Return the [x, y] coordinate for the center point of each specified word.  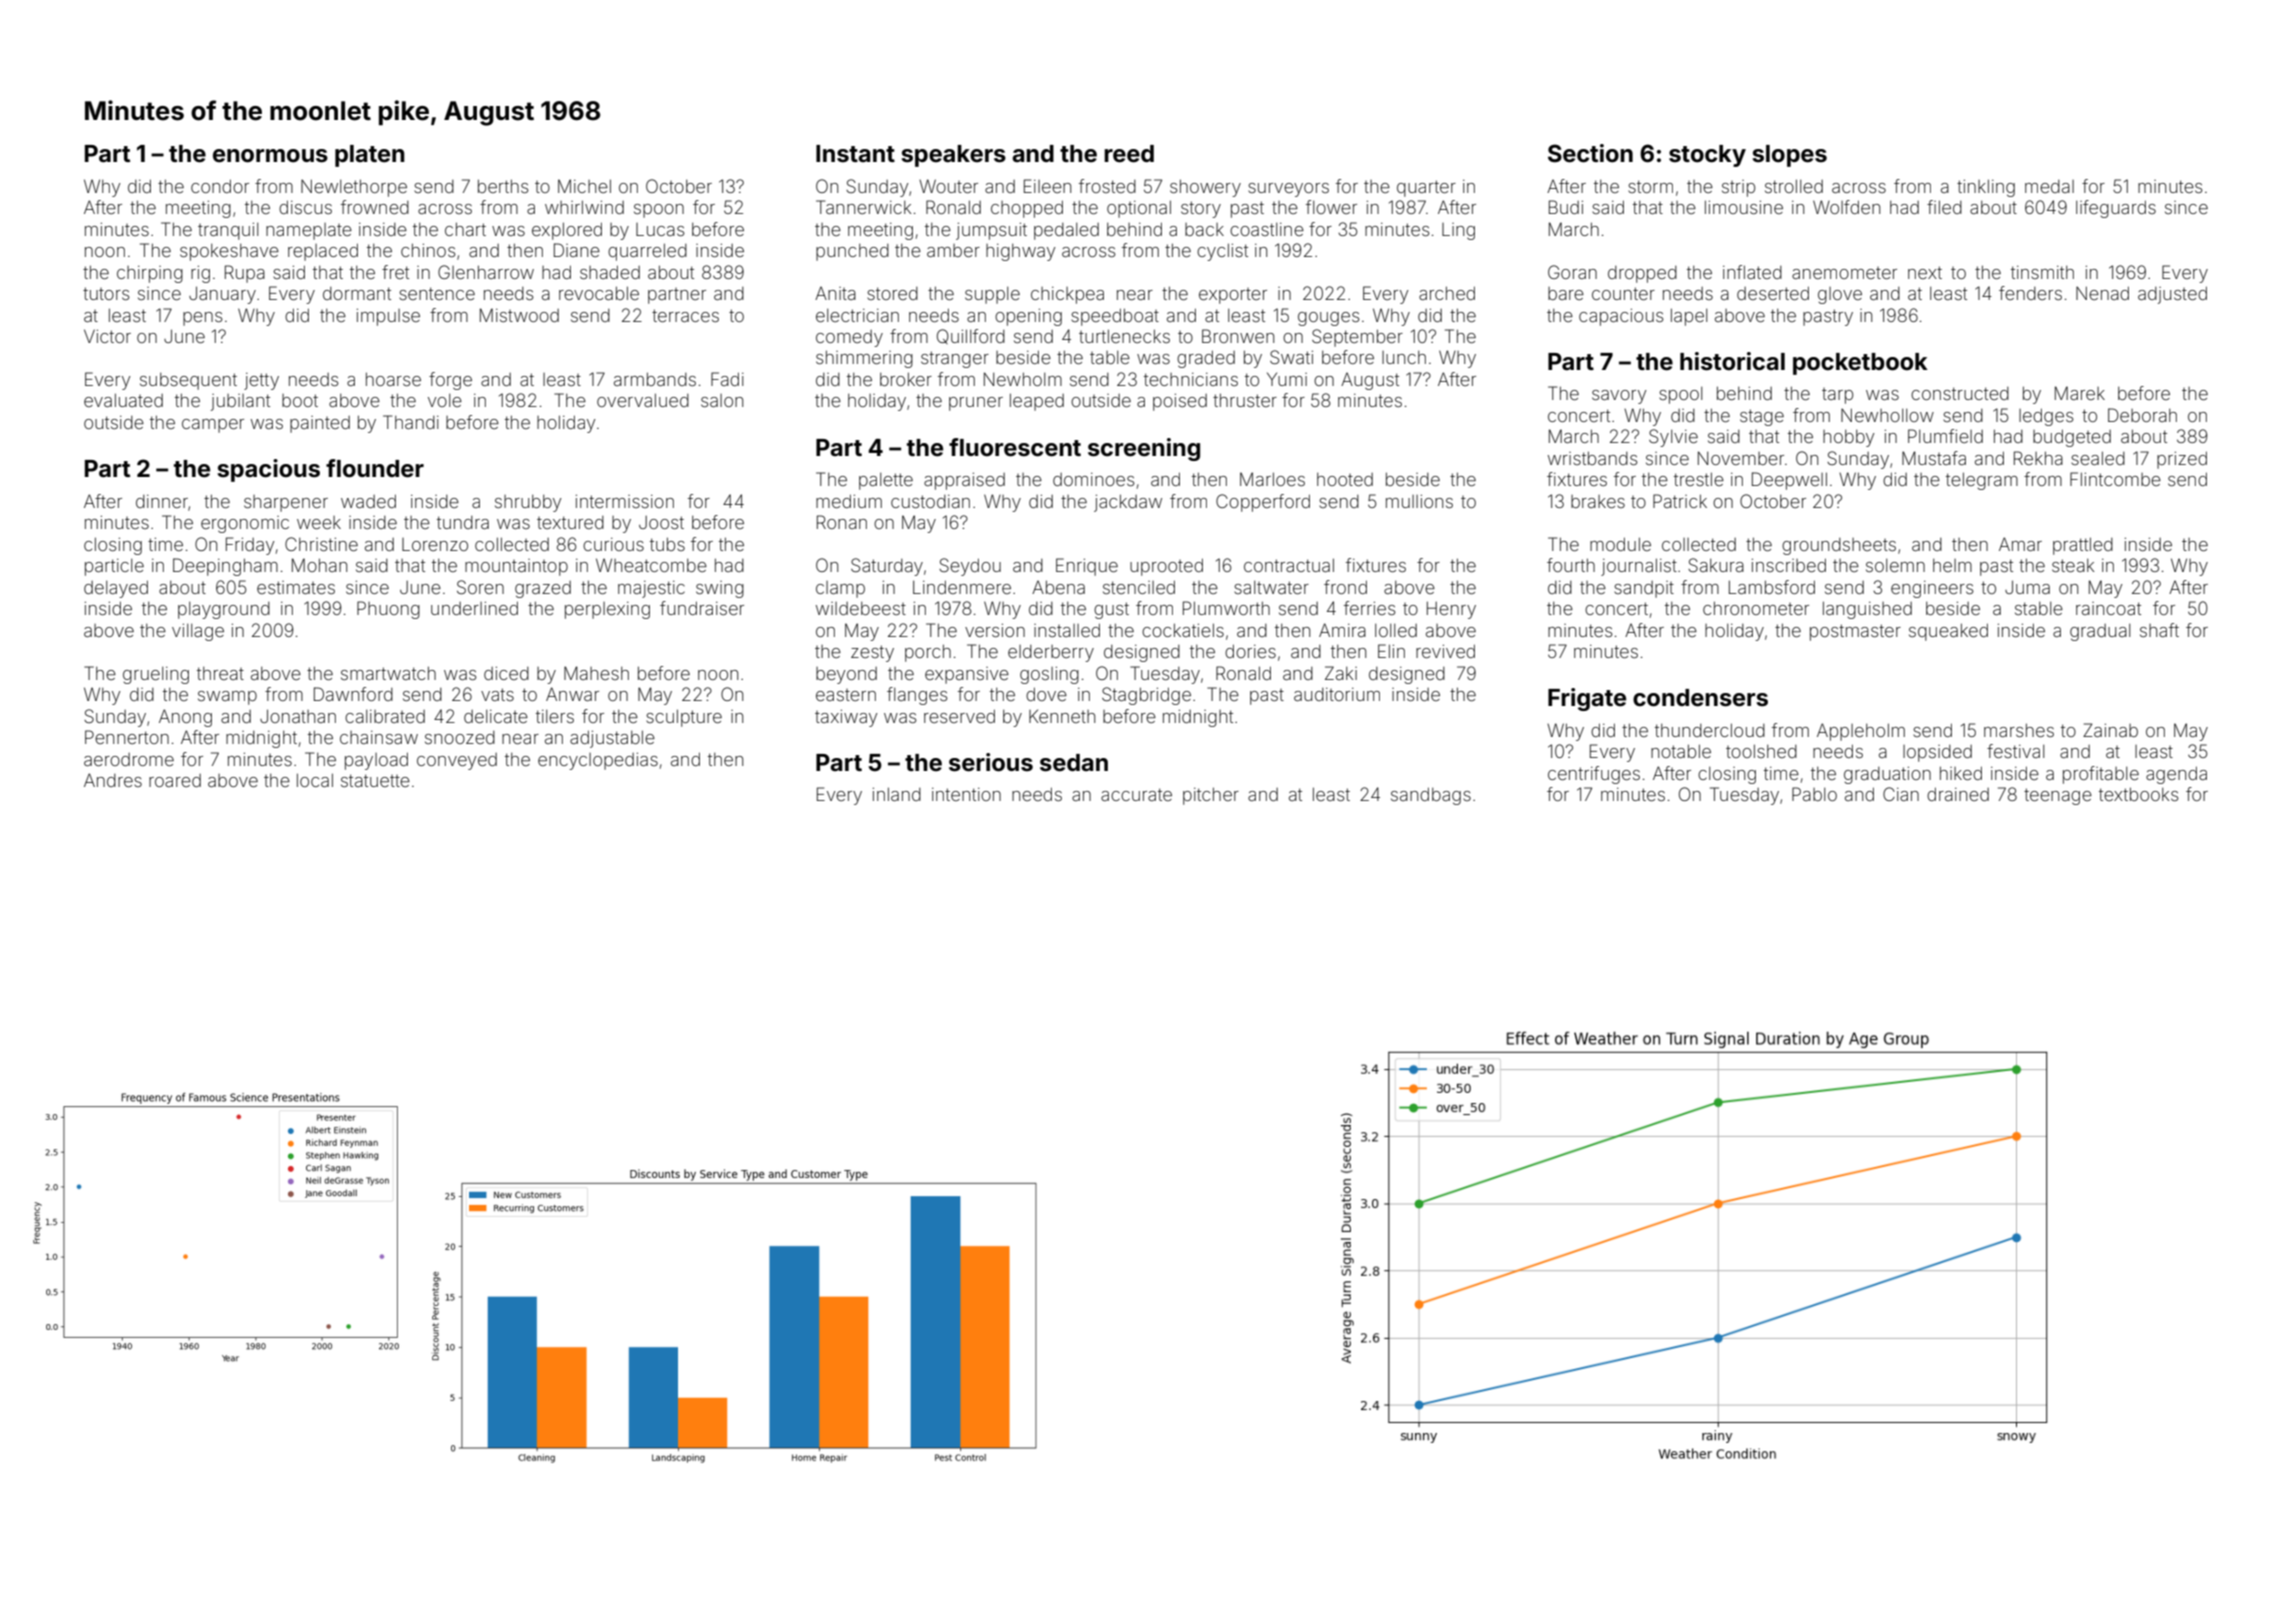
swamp [227, 698]
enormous [270, 156]
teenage [2058, 796]
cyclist [1222, 252]
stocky [1707, 156]
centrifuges [1594, 775]
